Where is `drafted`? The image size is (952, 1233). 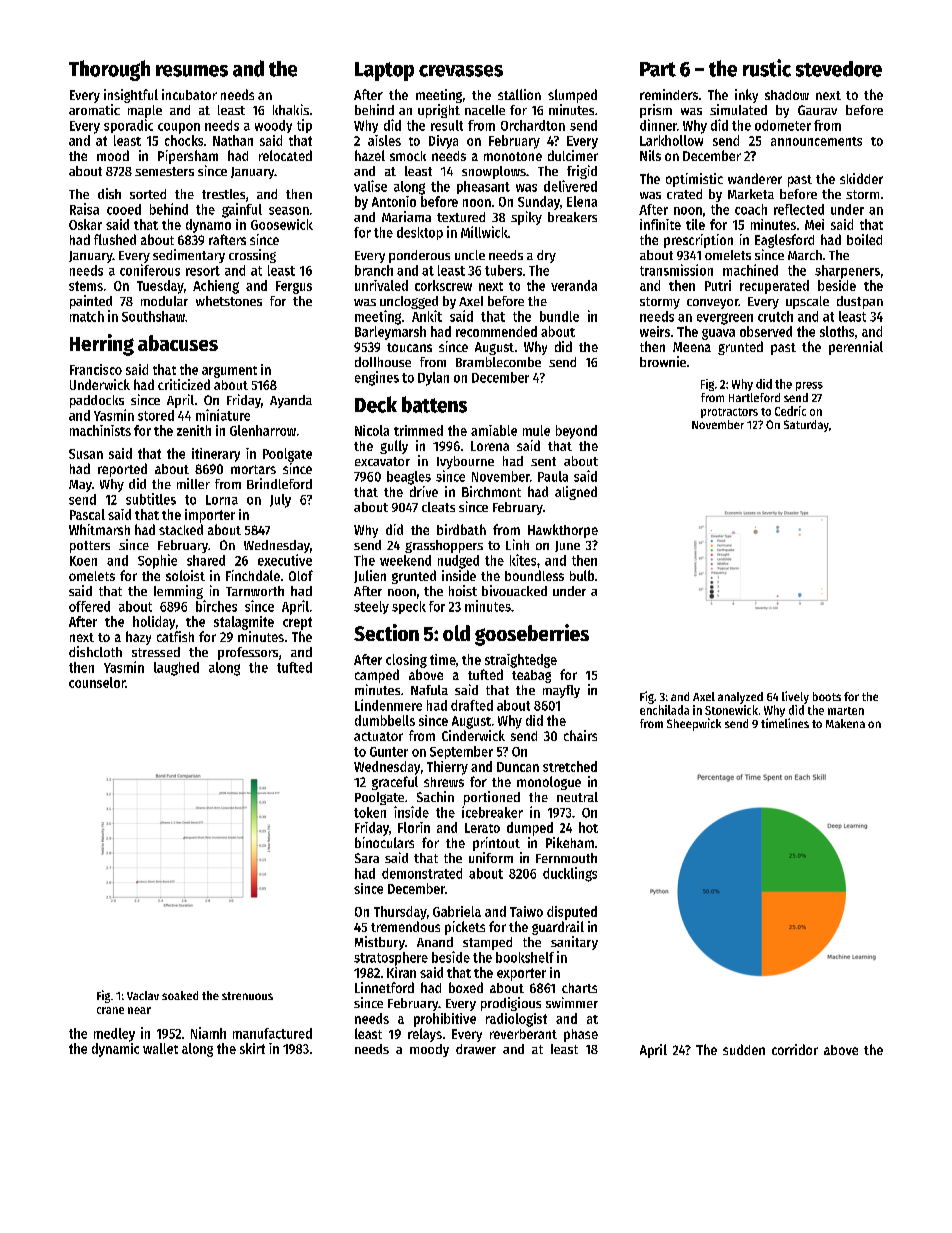
drafted is located at coordinates (472, 705).
